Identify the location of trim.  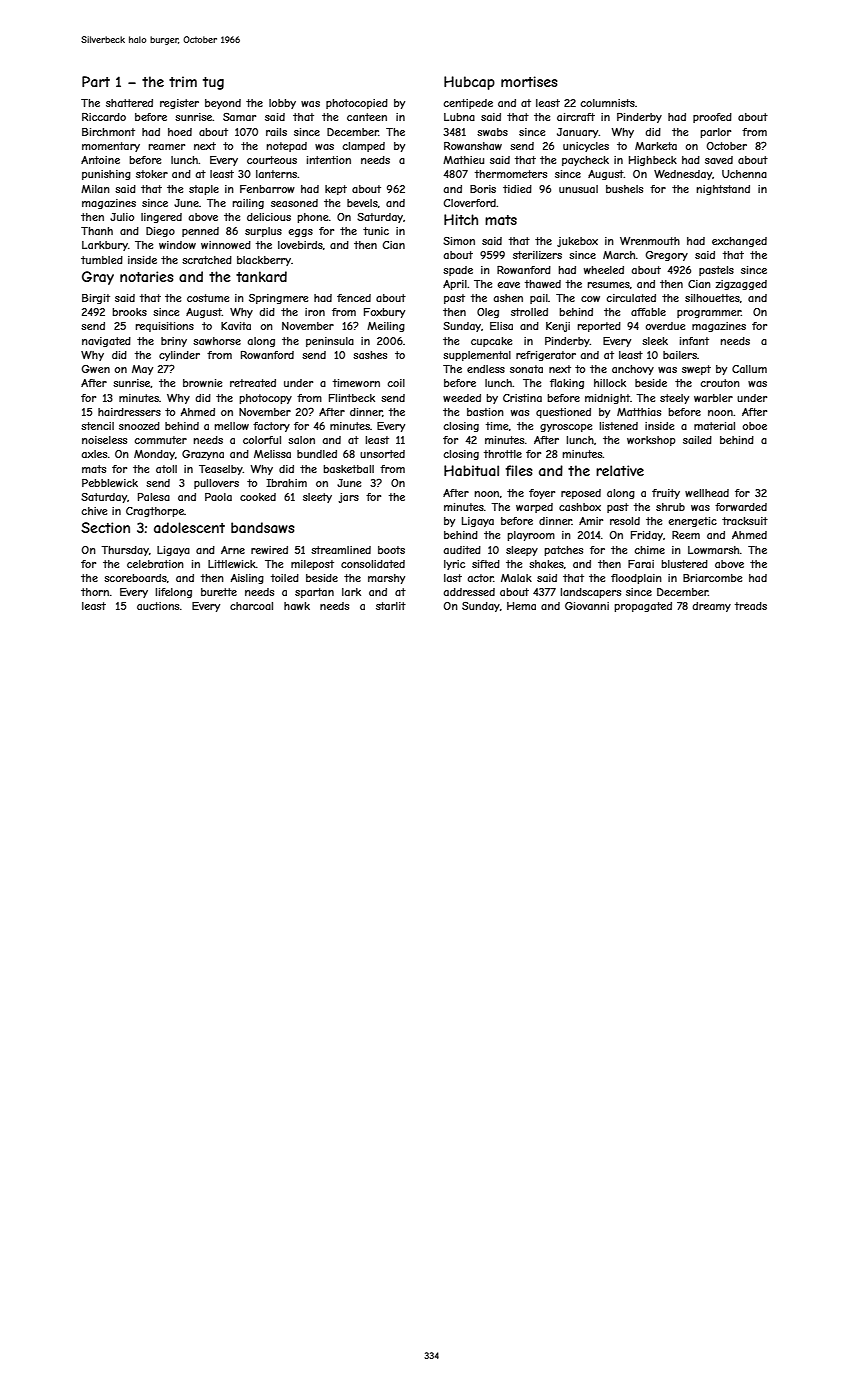
(183, 81).
